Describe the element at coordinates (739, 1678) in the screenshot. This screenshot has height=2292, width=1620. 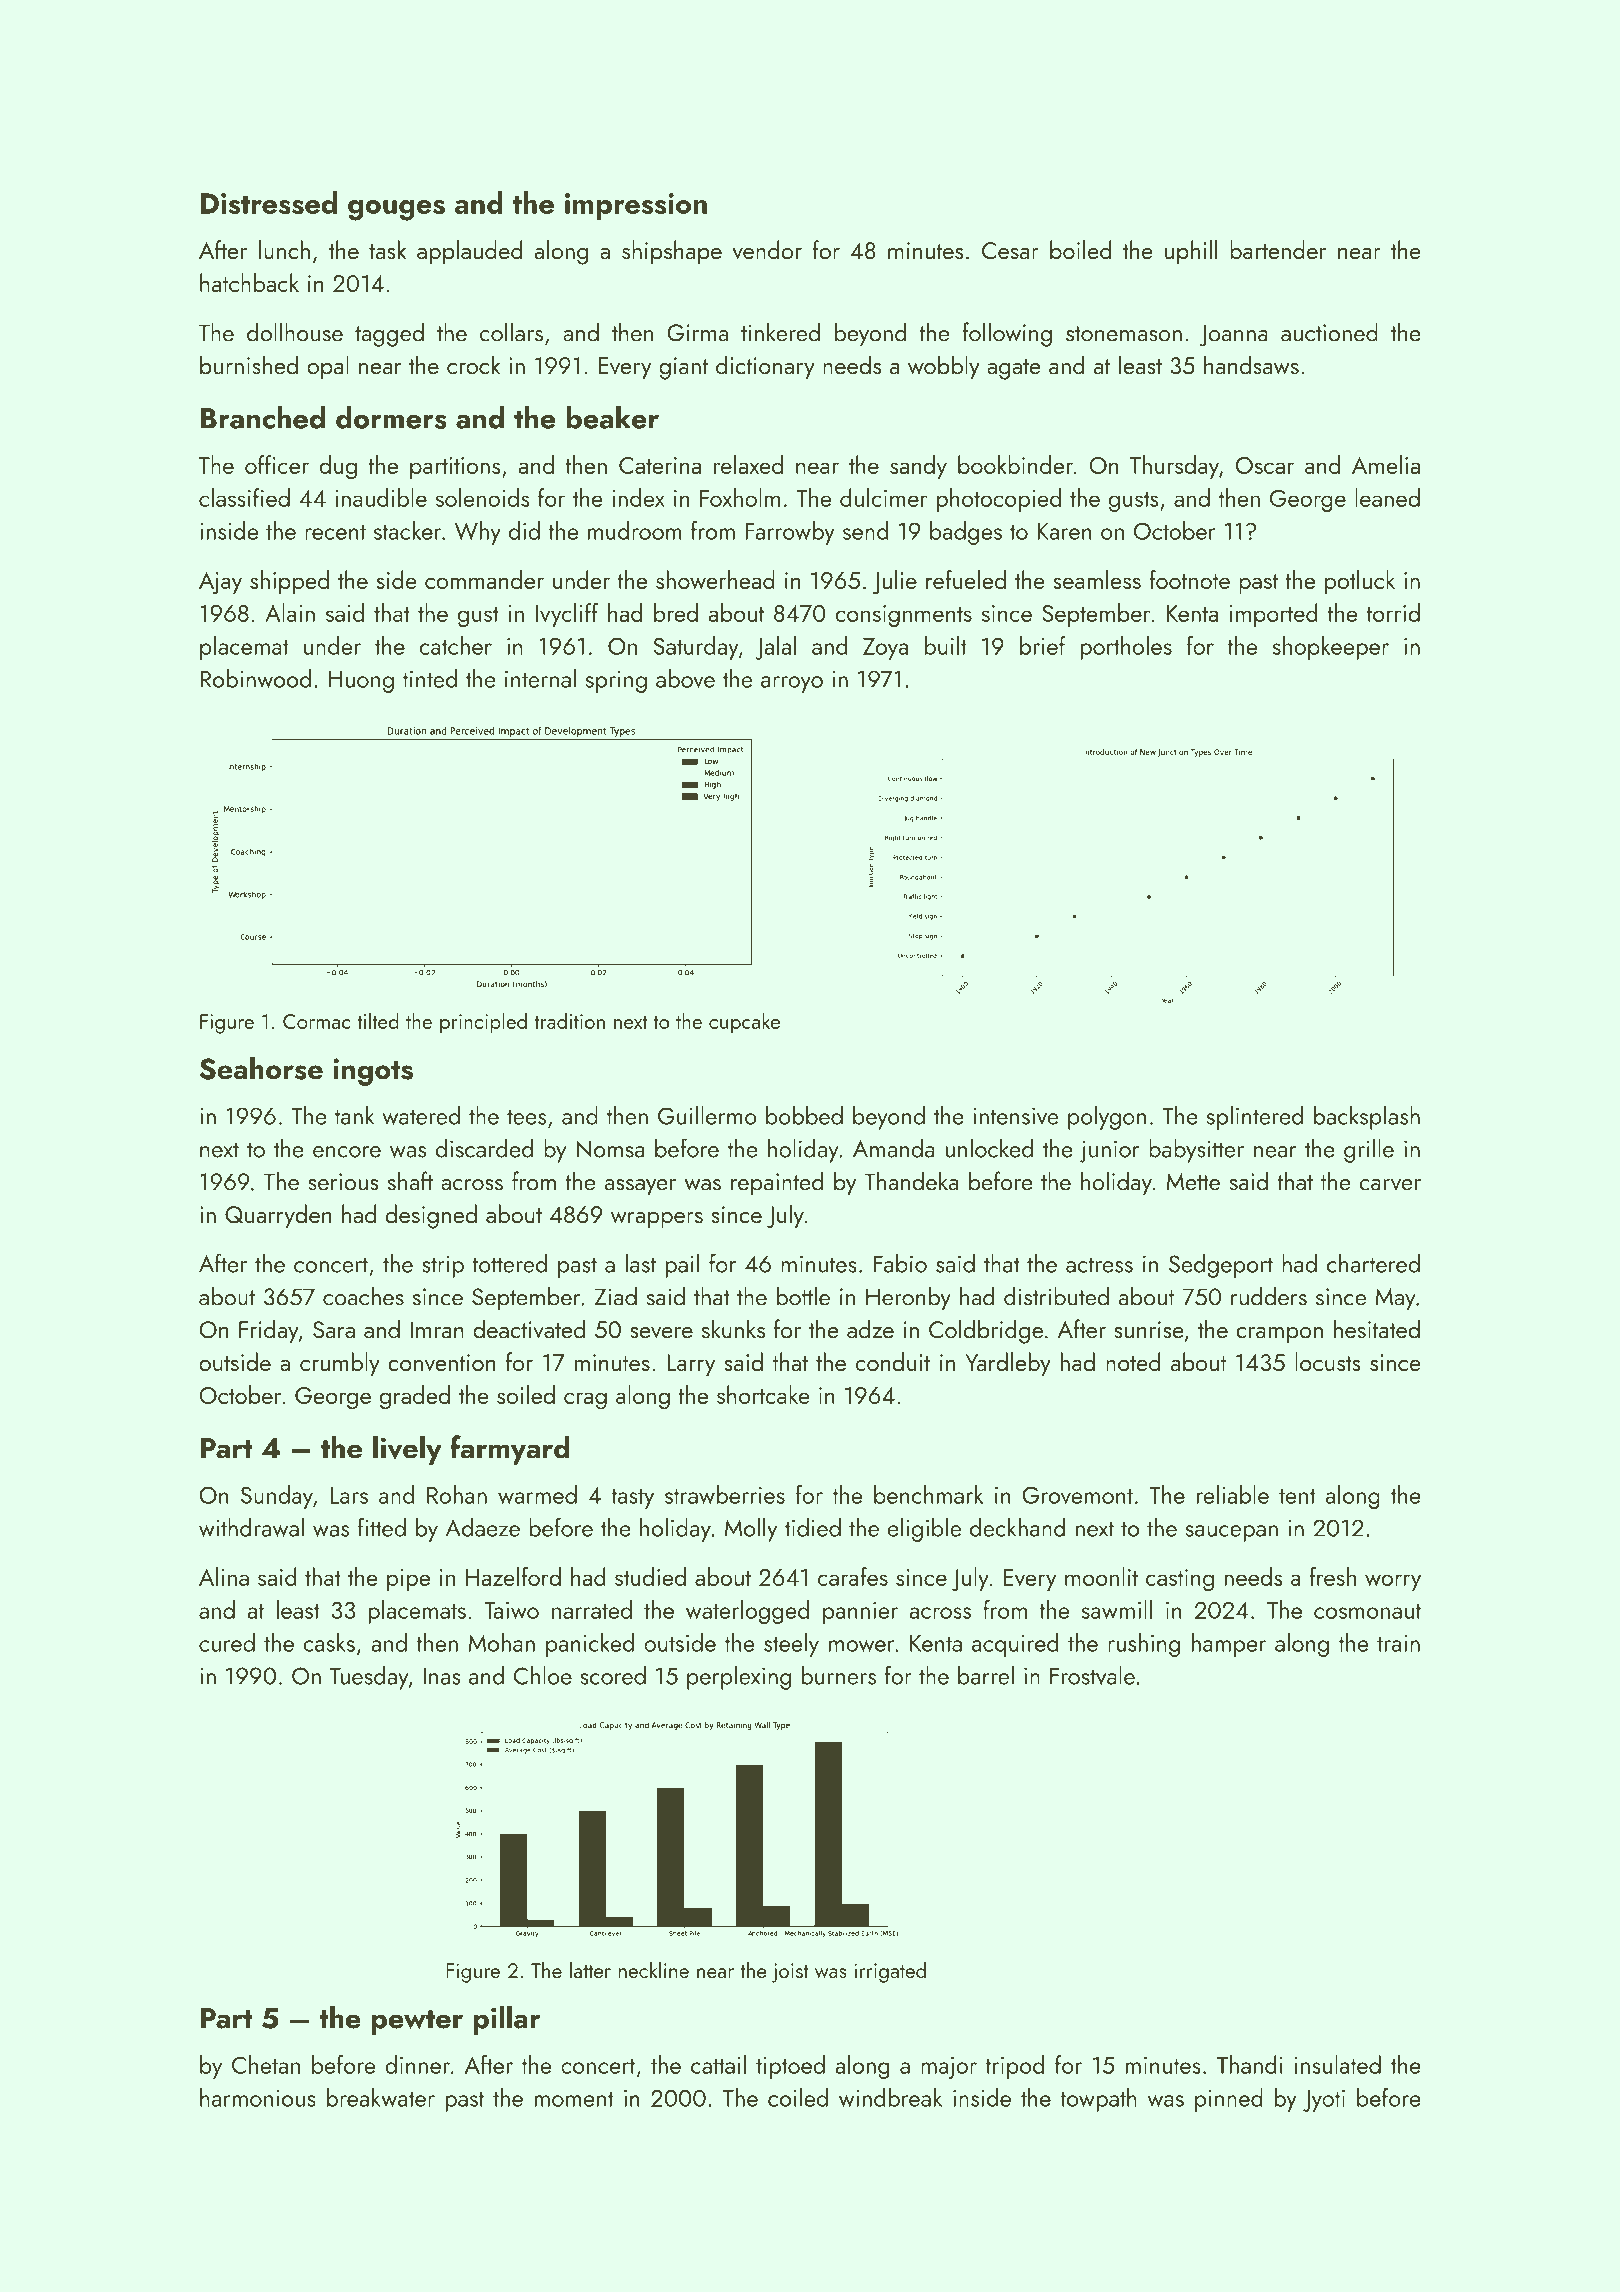
I see `perplexing` at that location.
